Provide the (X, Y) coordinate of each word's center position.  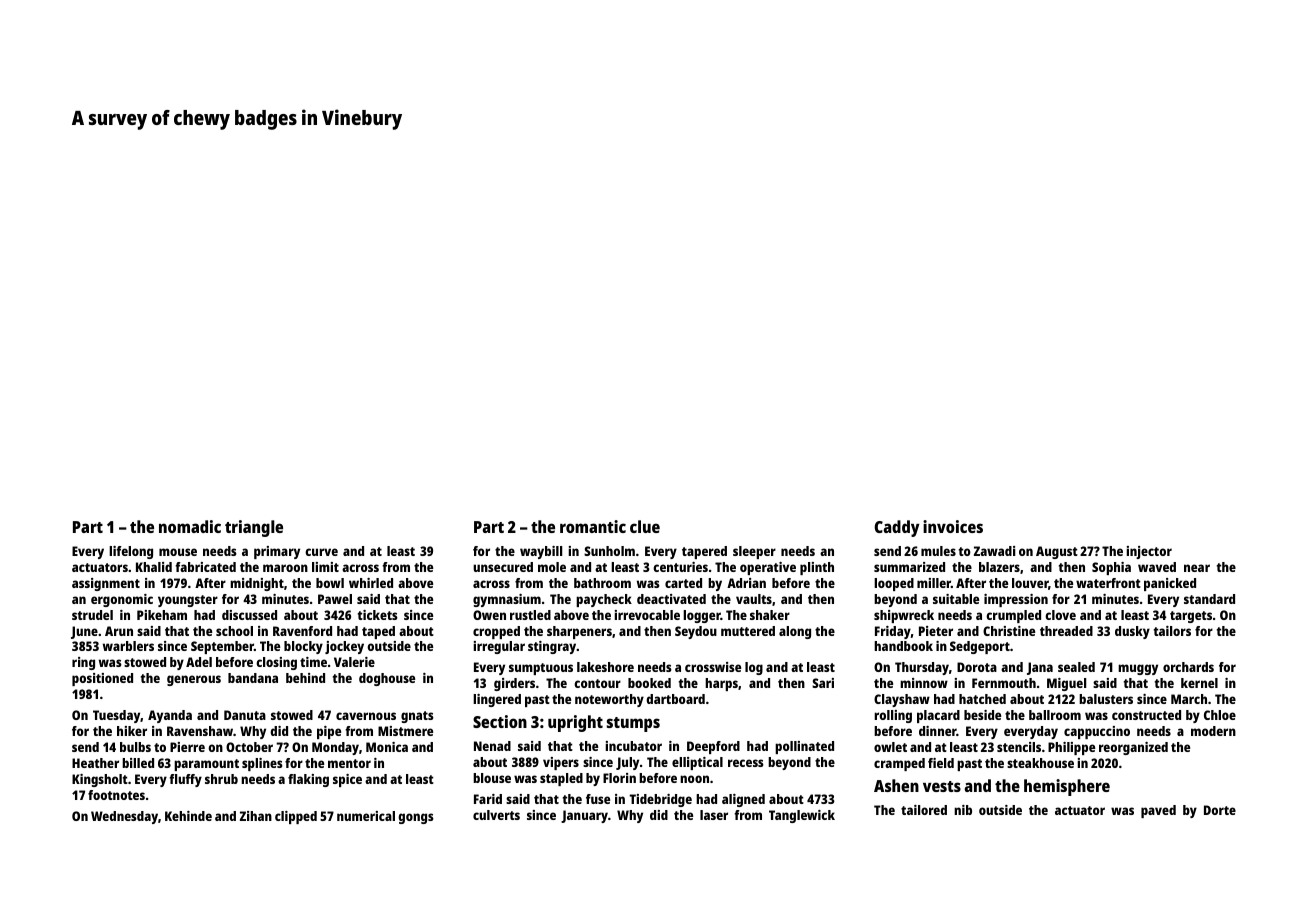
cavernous (366, 716)
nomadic (190, 526)
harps (721, 684)
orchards (1188, 667)
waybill (541, 552)
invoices (953, 526)
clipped (296, 817)
